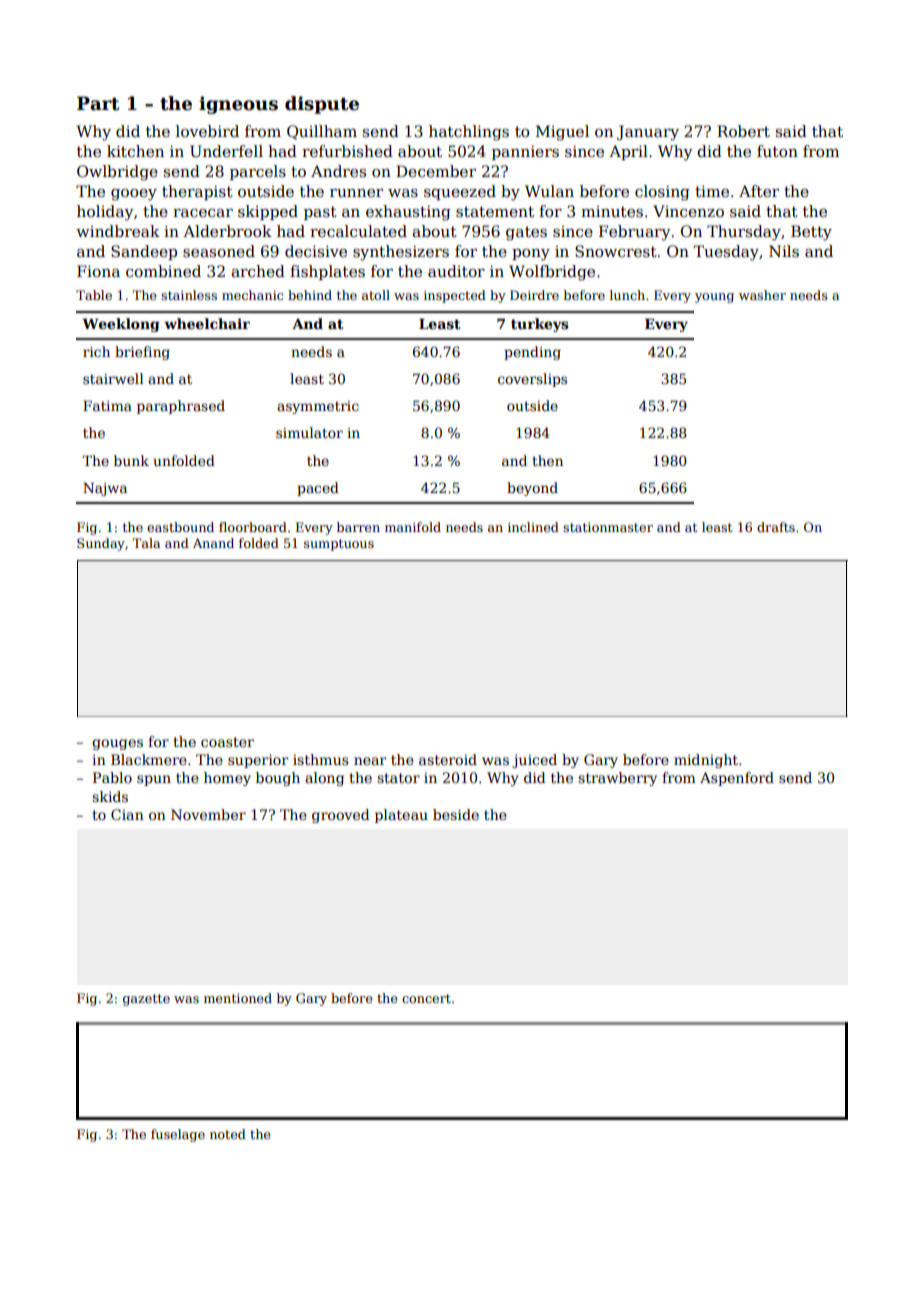  What do you see at coordinates (776, 527) in the document?
I see `drafts` at bounding box center [776, 527].
